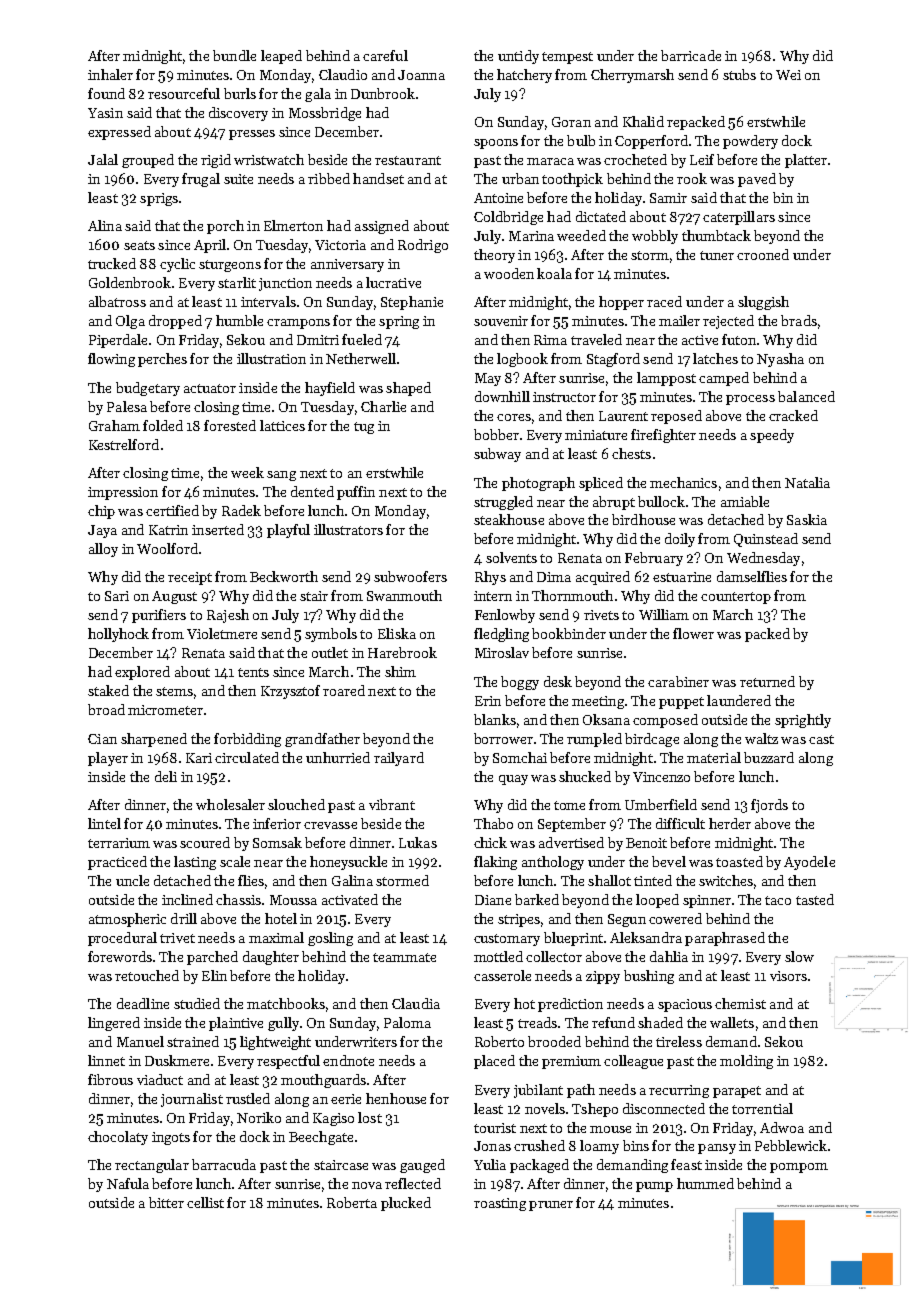 The image size is (924, 1308). What do you see at coordinates (585, 776) in the image?
I see `shucked` at bounding box center [585, 776].
